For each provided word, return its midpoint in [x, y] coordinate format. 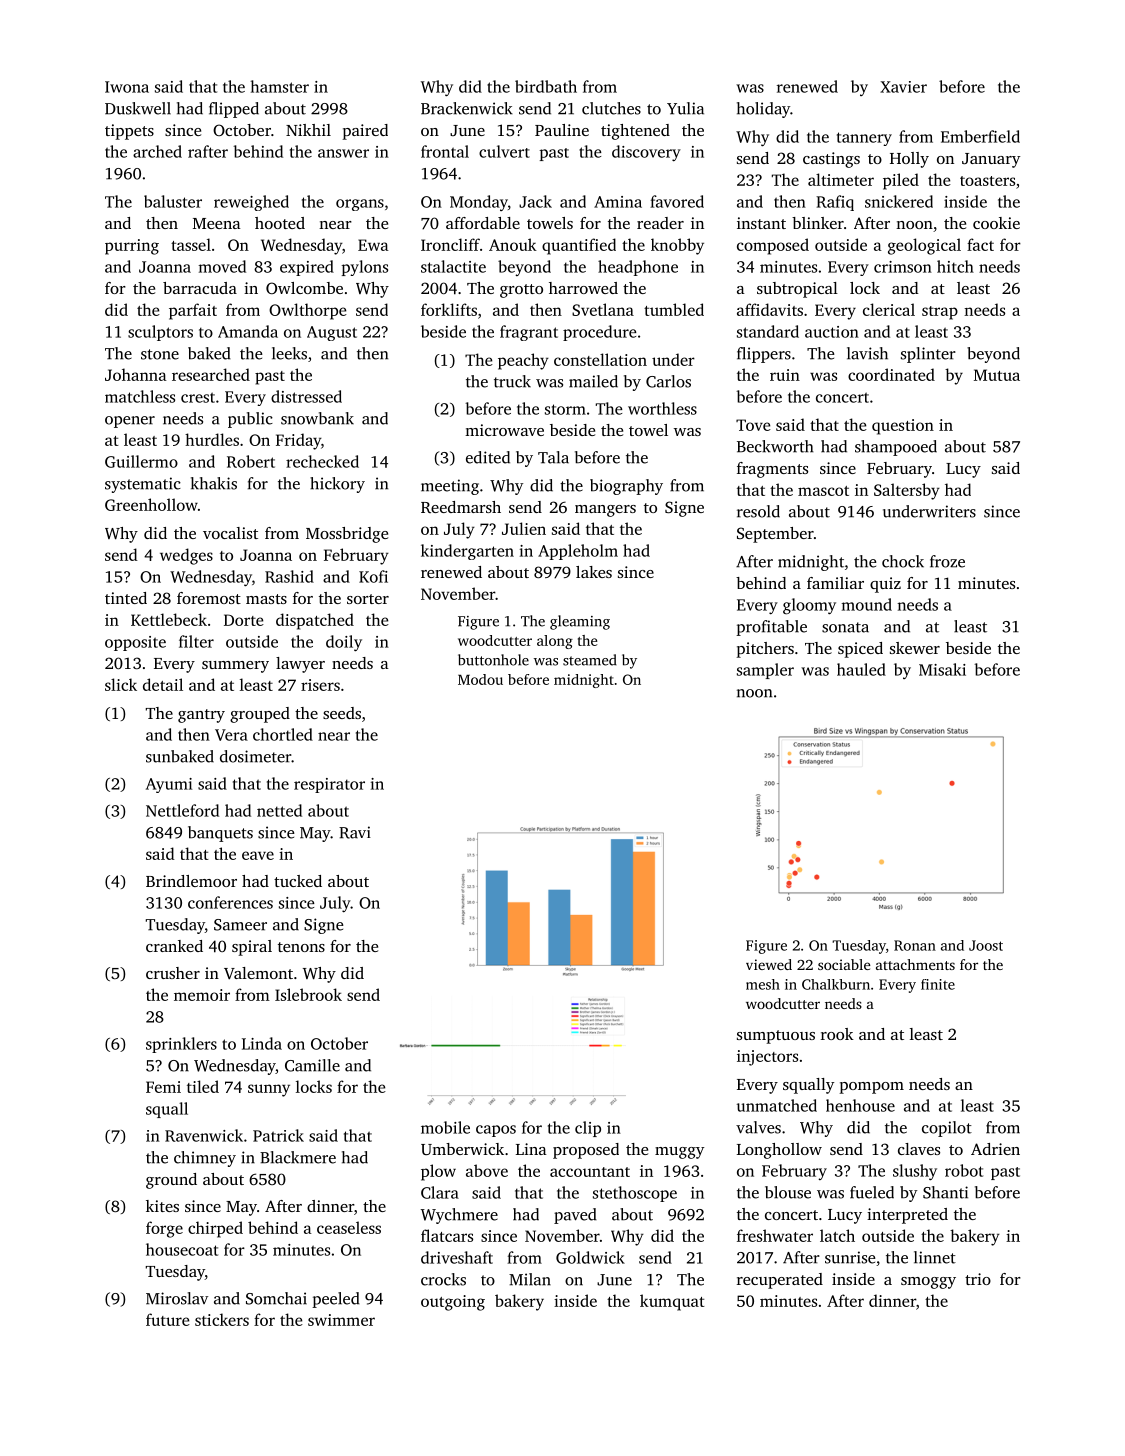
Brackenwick [467, 108]
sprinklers [181, 1045]
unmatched [777, 1105]
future [168, 1319]
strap [940, 313]
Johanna [136, 374]
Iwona [127, 87]
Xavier [903, 87]
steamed [590, 660]
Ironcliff [450, 244]
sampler [765, 671]
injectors [767, 1058]
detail [163, 684]
